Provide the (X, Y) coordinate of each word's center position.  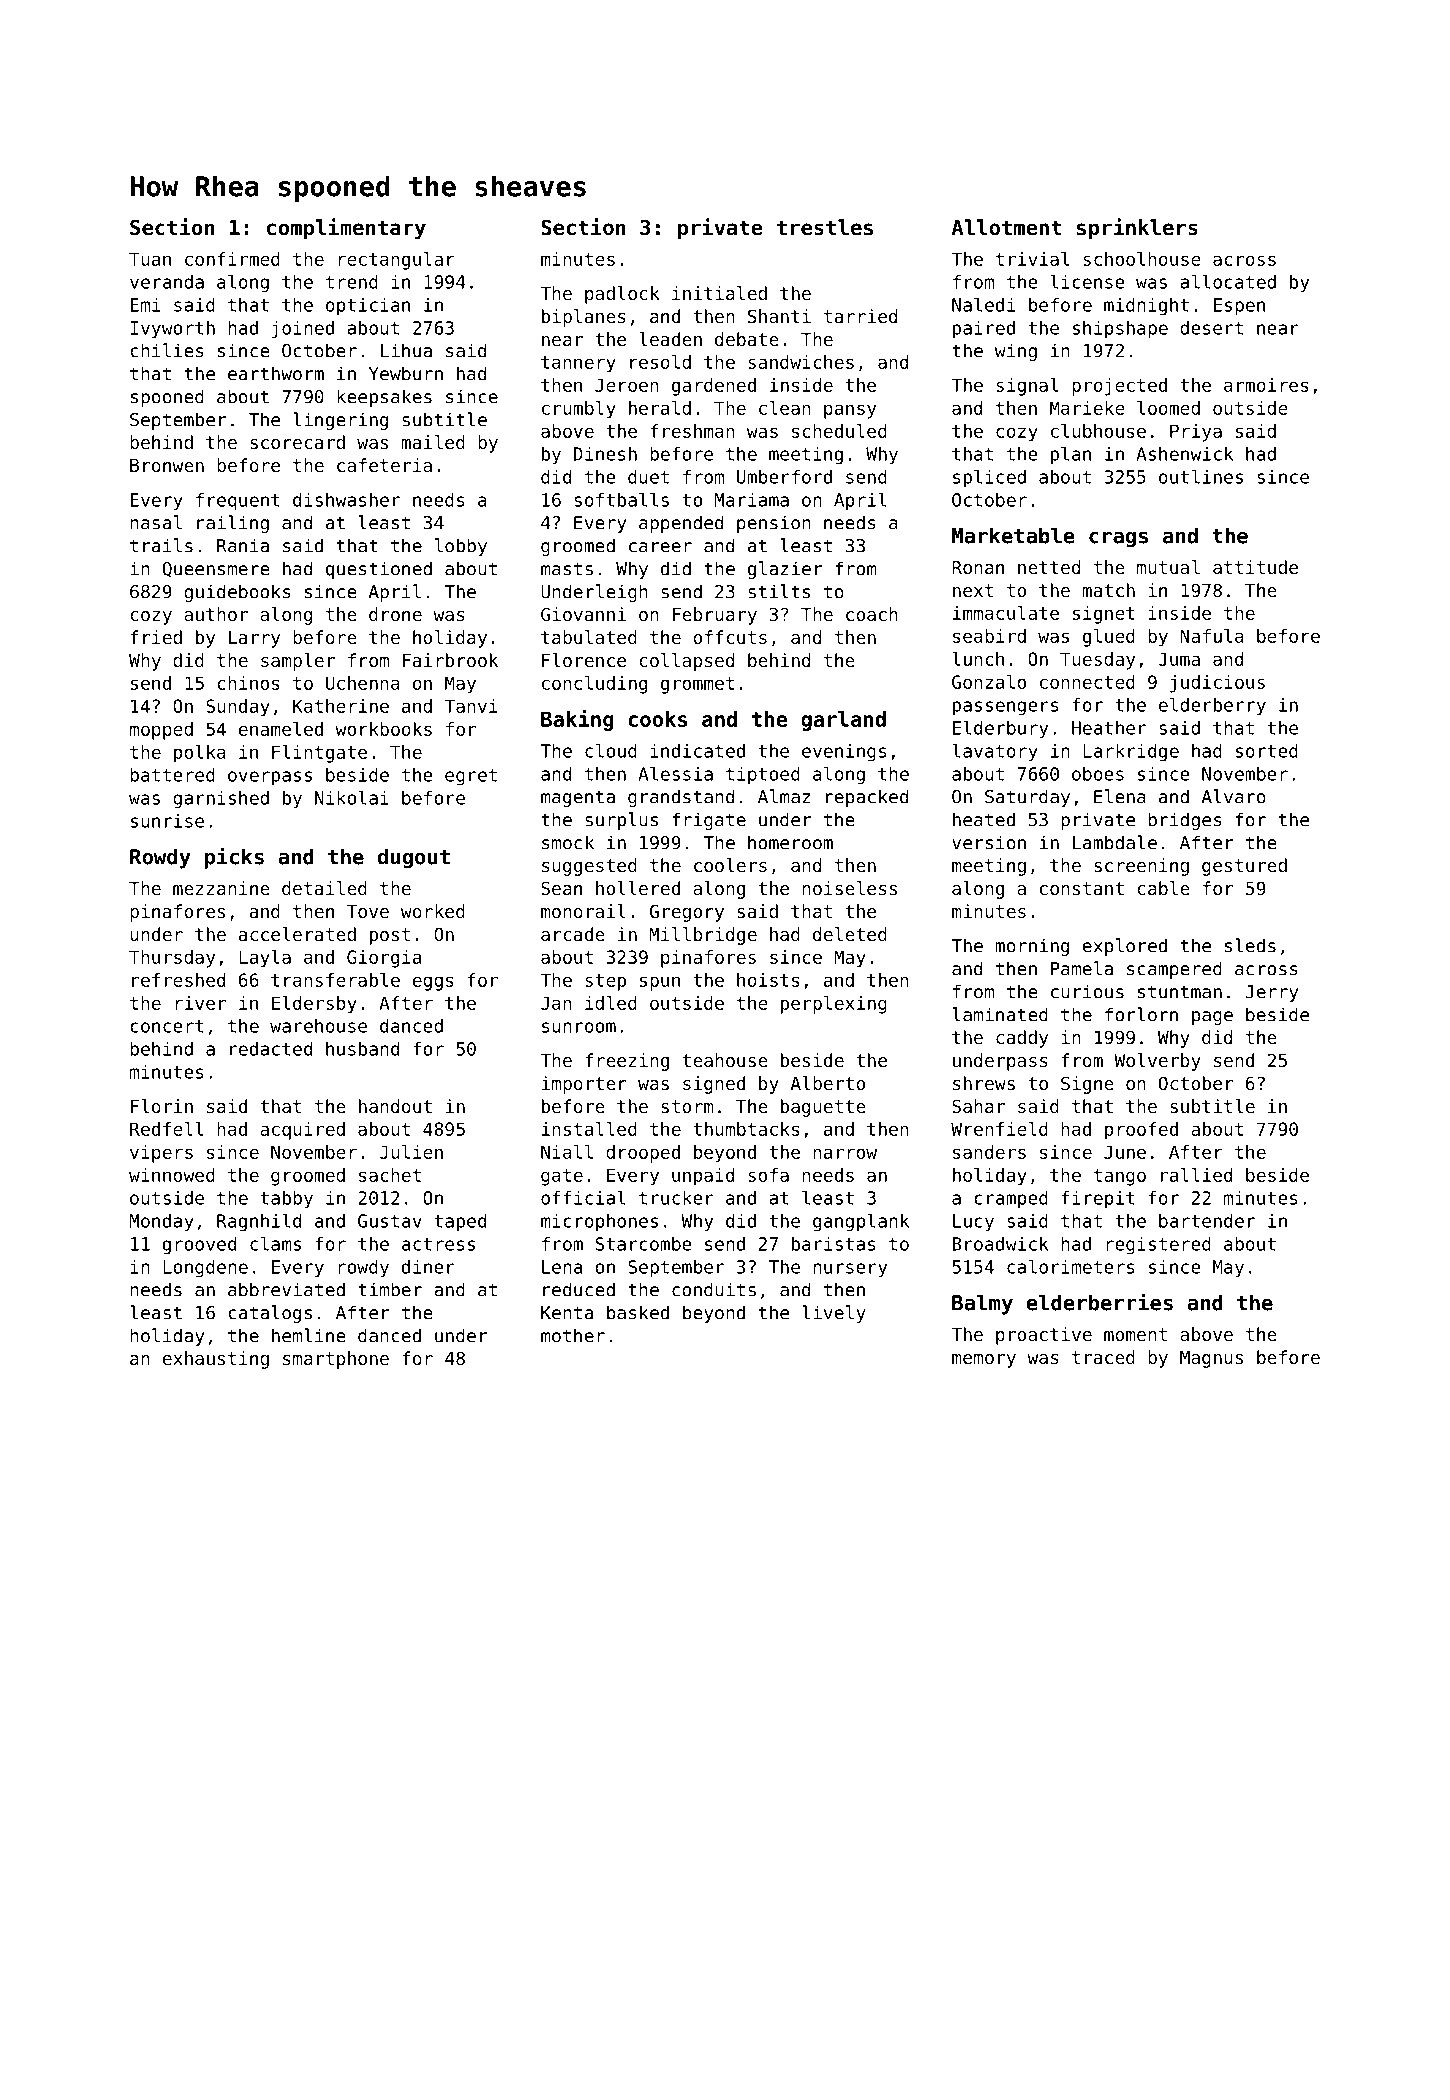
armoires (1266, 385)
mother (573, 1335)
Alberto (827, 1083)
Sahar (978, 1106)
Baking (577, 720)
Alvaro (1234, 796)
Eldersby (314, 1005)
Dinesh (605, 454)
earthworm (276, 373)
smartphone (336, 1360)
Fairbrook (450, 660)
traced (1103, 1357)
